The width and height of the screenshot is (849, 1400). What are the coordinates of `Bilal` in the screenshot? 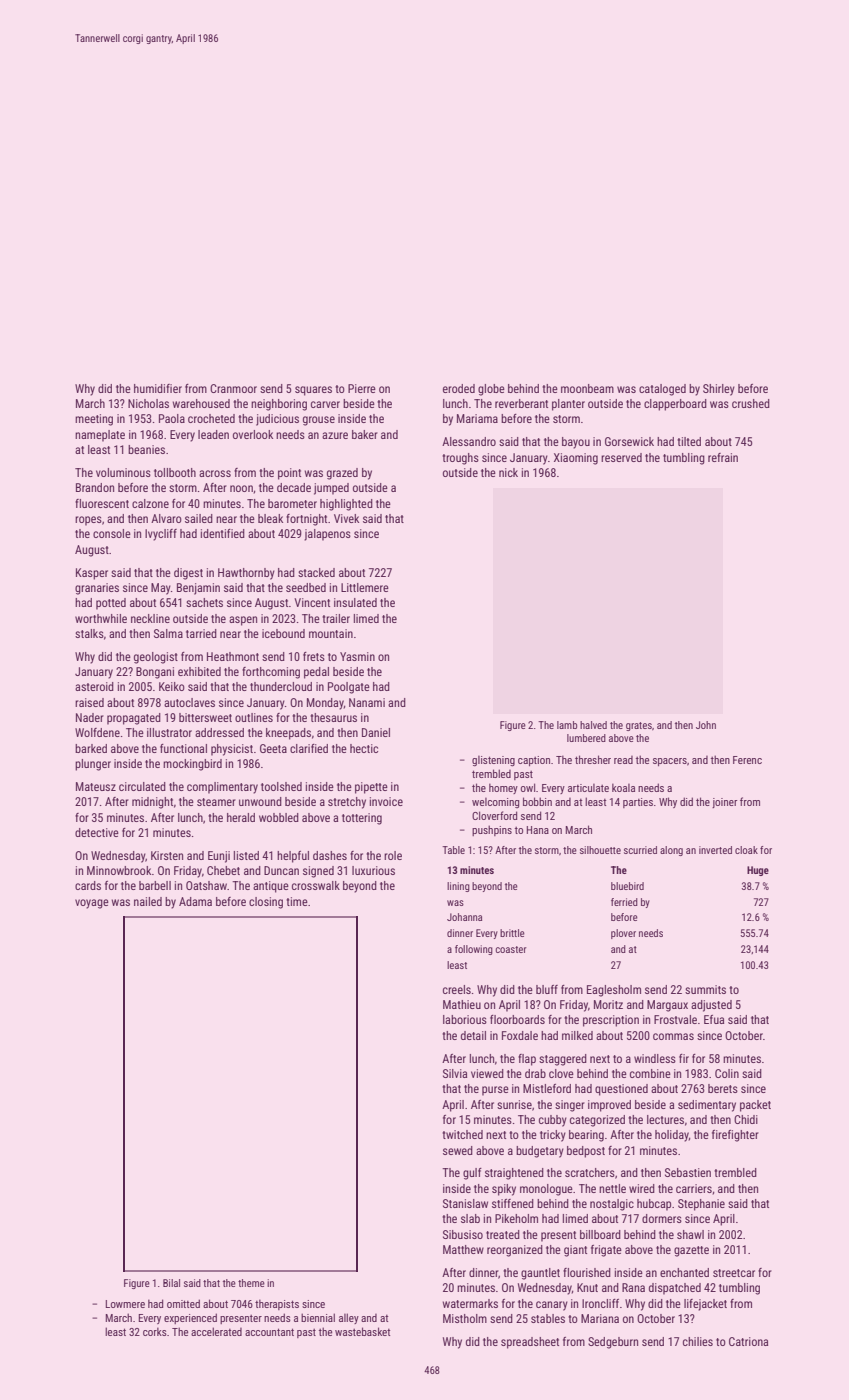 It's located at (171, 1283).
